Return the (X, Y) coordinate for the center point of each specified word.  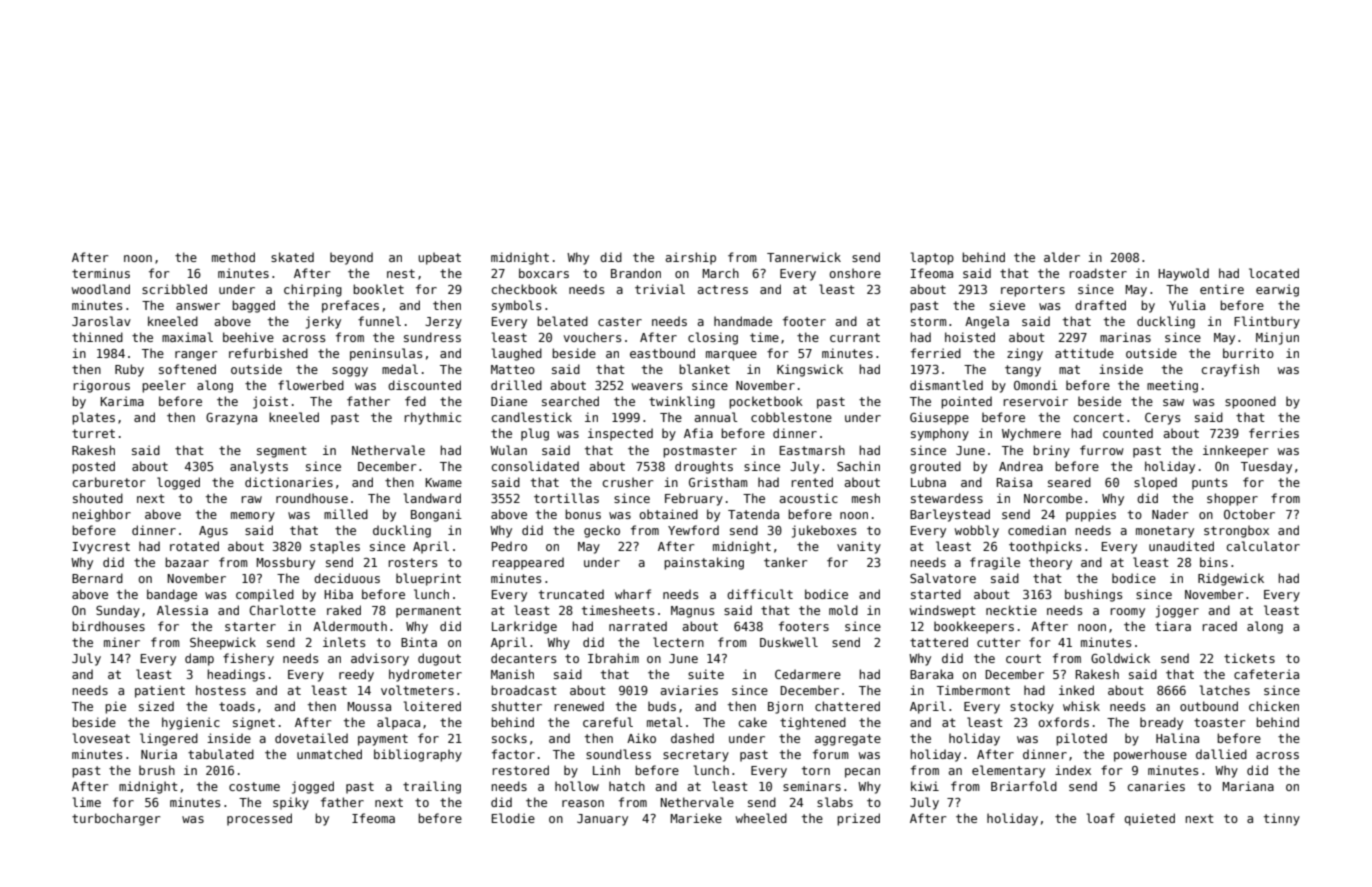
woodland (101, 289)
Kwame (443, 482)
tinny (1282, 819)
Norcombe (1053, 498)
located (1274, 273)
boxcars (544, 273)
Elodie (513, 818)
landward (432, 498)
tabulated (221, 754)
